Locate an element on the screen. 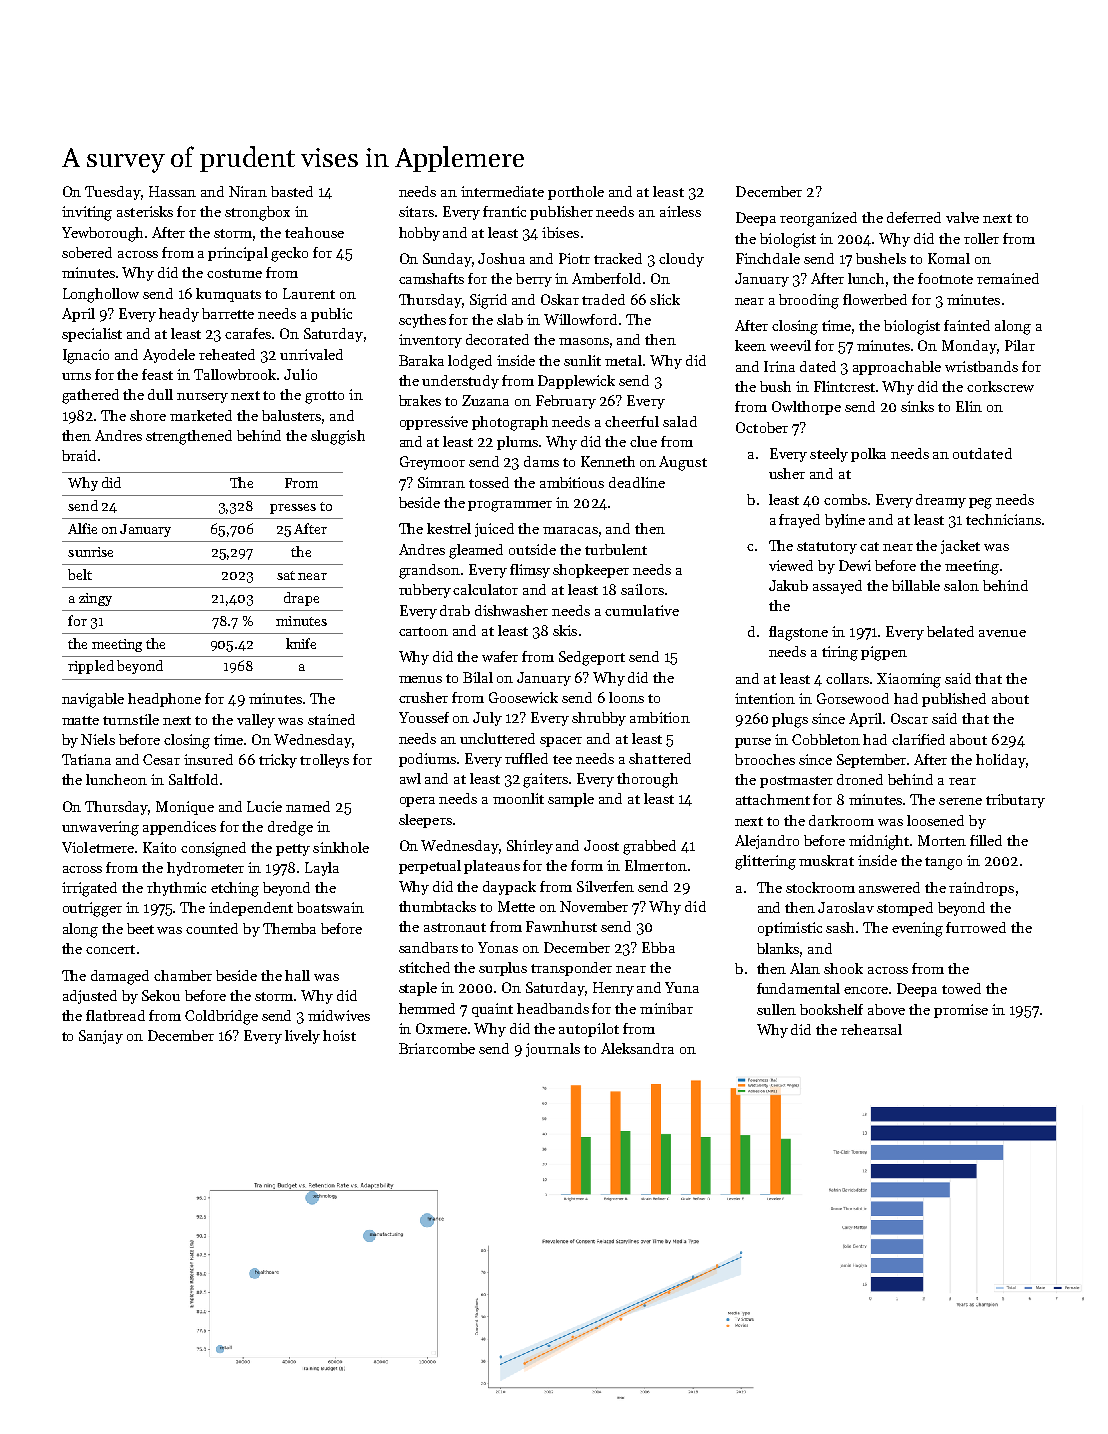 The height and width of the screenshot is (1434, 1108). sunrise is located at coordinates (90, 552).
